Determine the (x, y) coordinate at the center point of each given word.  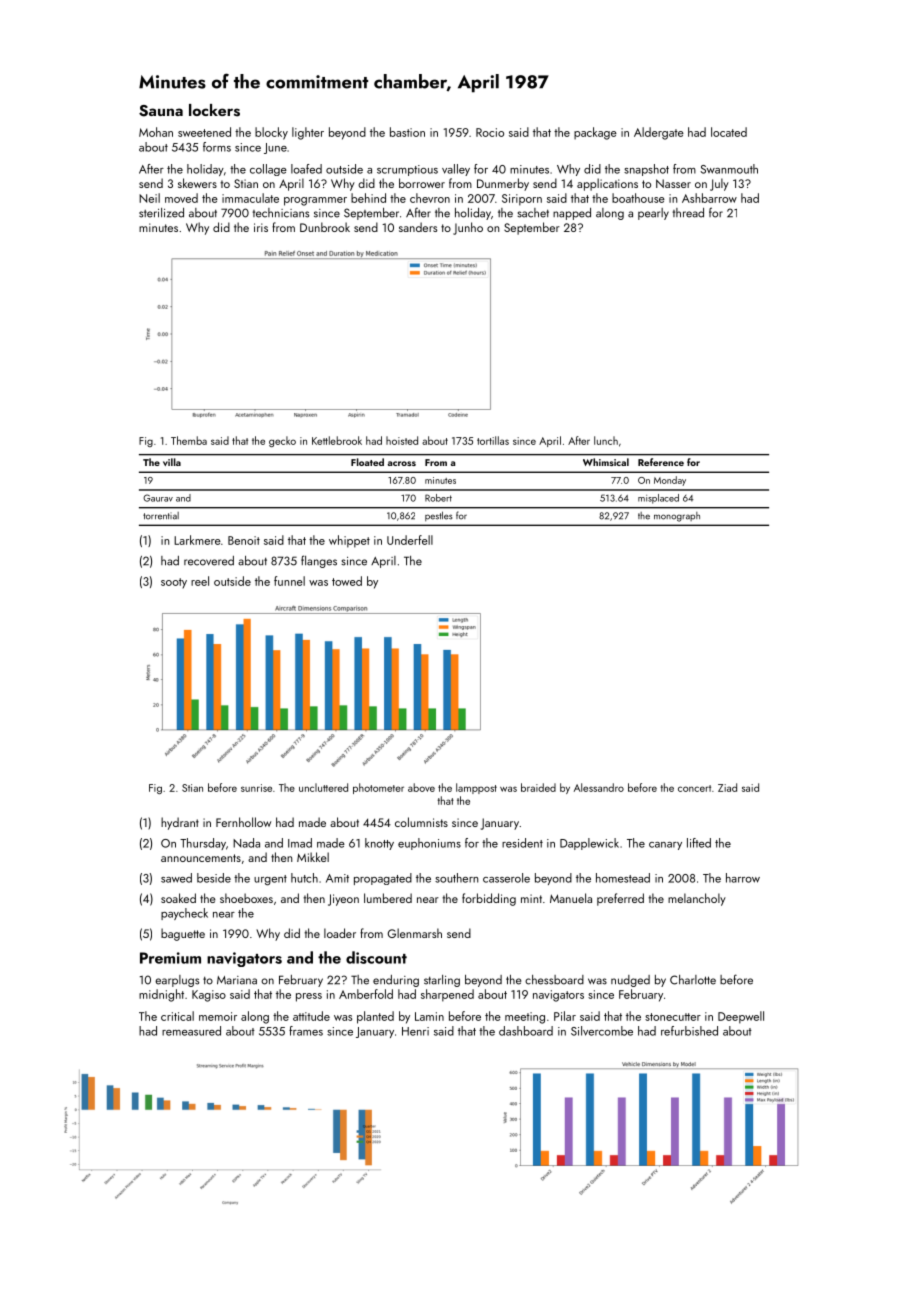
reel (200, 581)
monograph (677, 517)
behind (368, 198)
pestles (438, 516)
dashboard (526, 1031)
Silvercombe (602, 1031)
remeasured (191, 1031)
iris (261, 227)
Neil (149, 198)
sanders (418, 227)
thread (688, 213)
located (729, 132)
